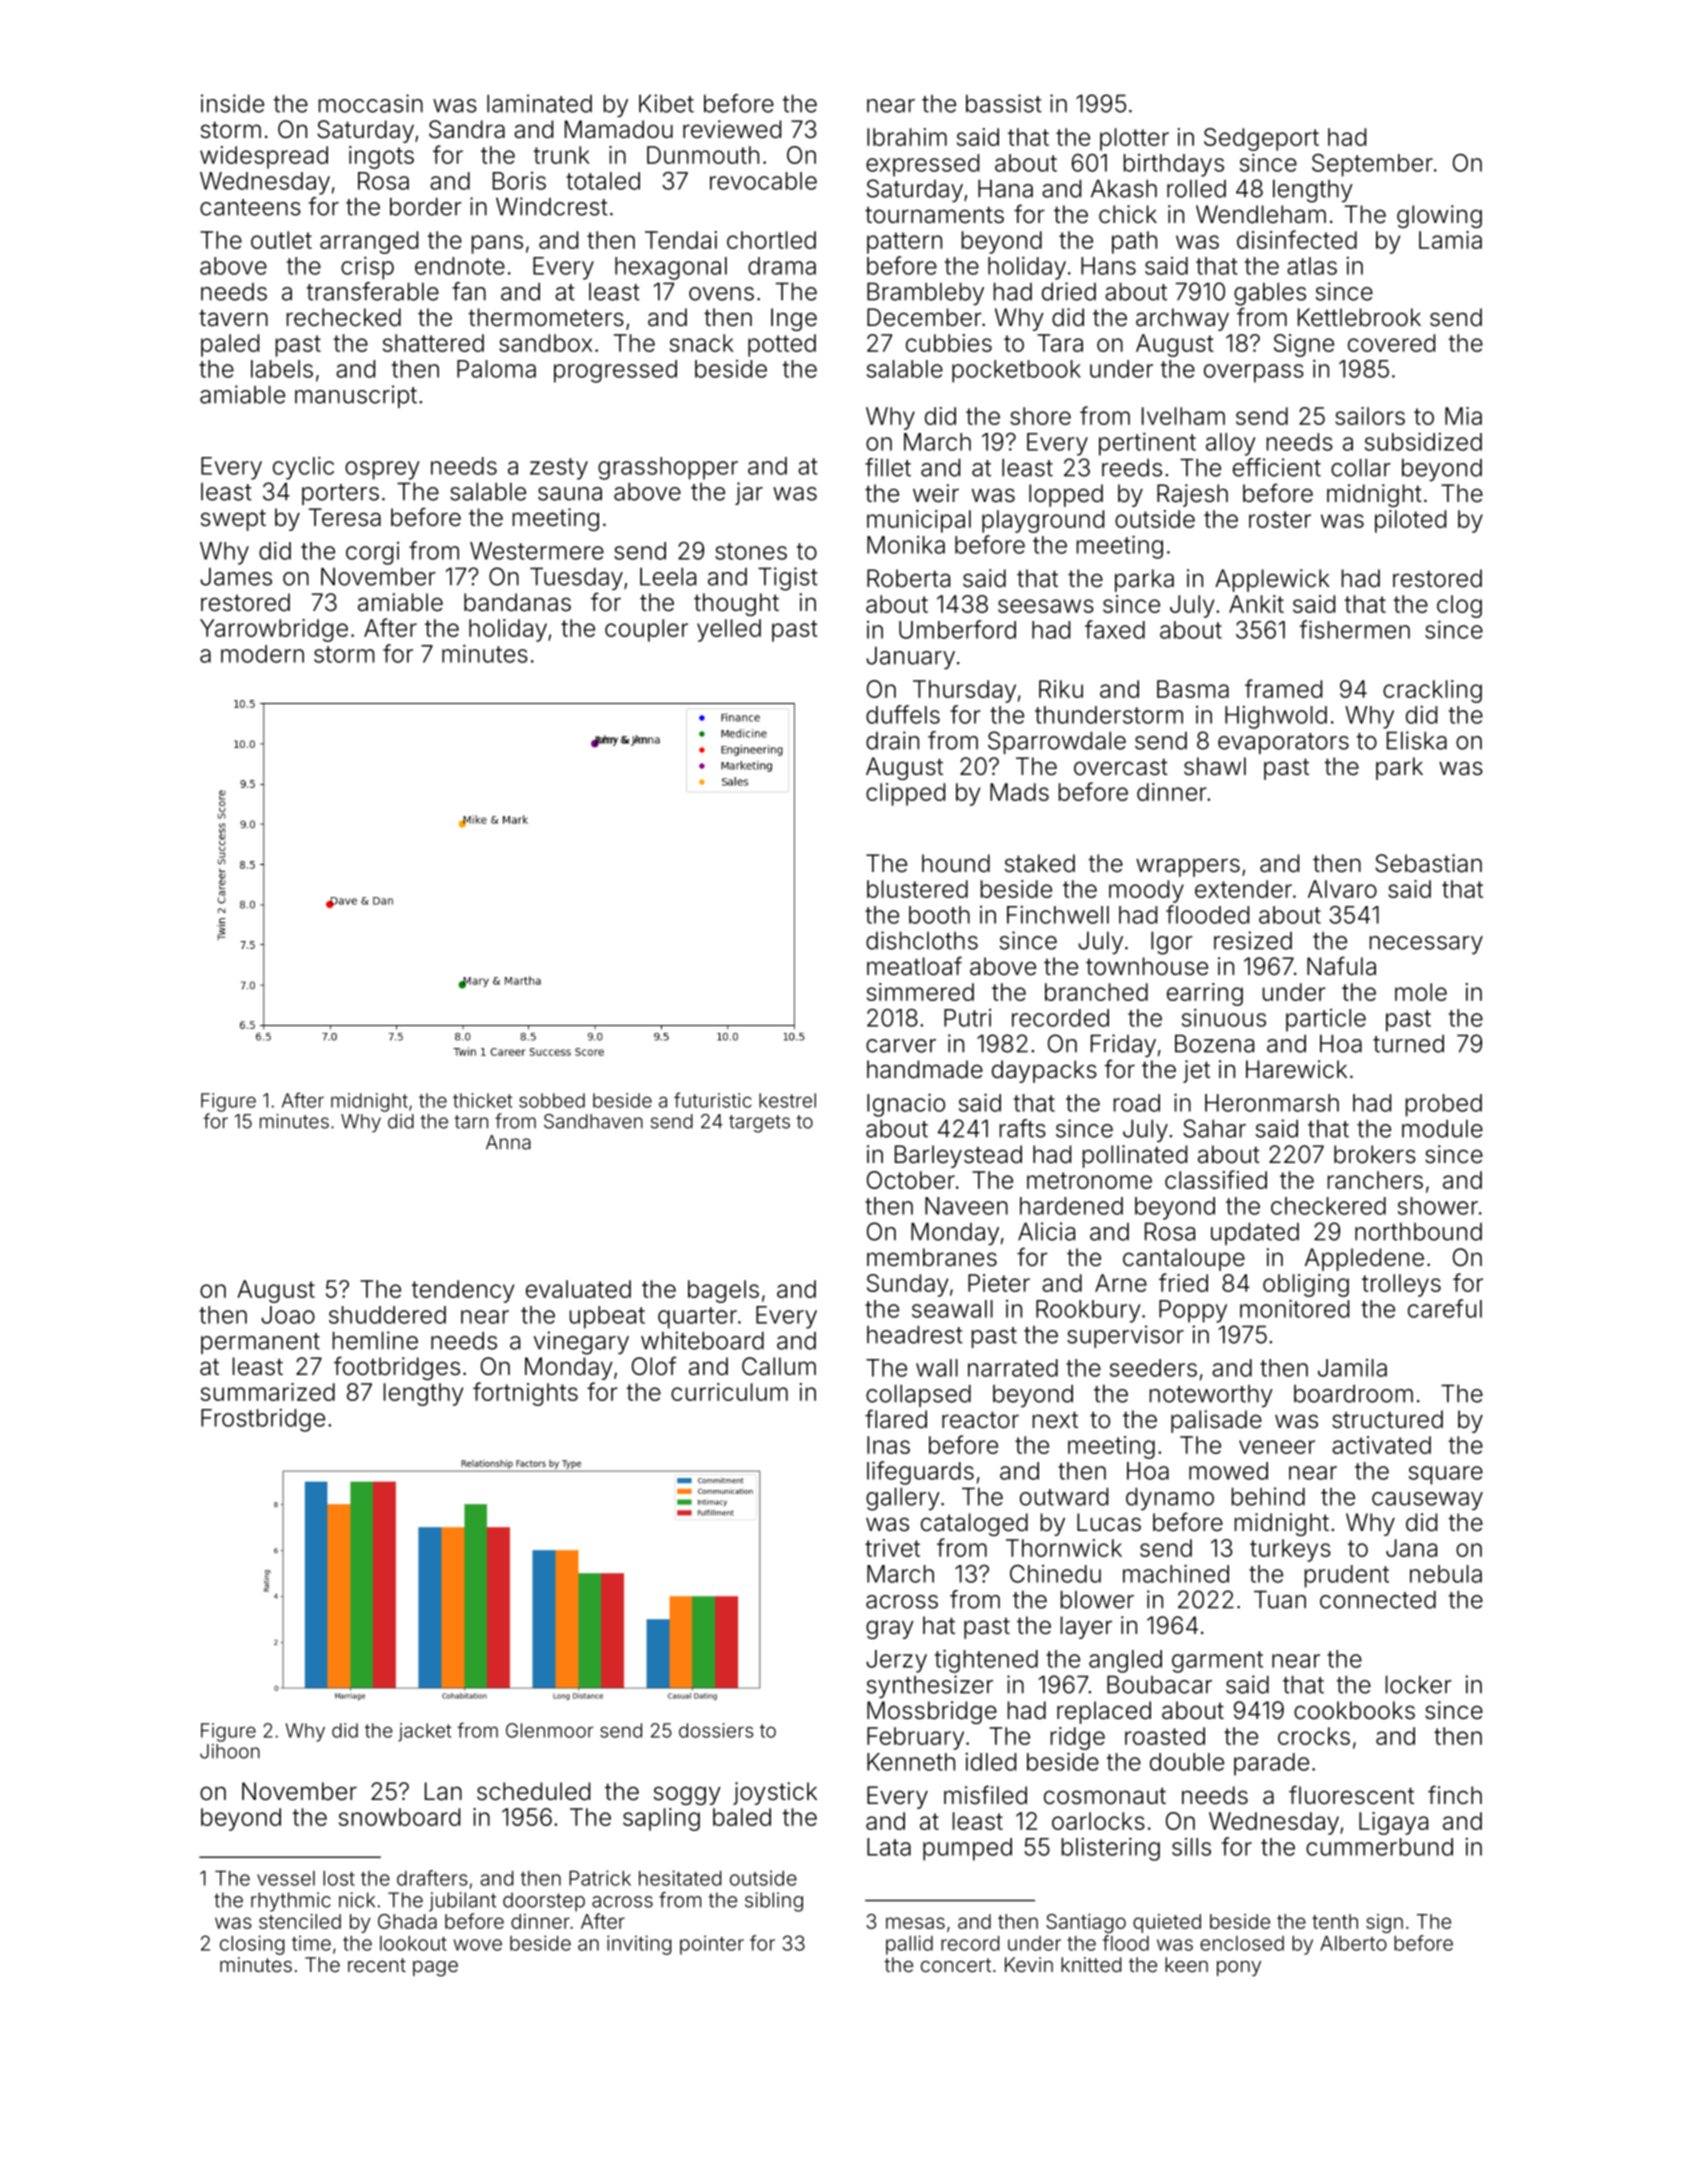  Describe the element at coordinates (387, 1315) in the document. I see `shuddered` at that location.
